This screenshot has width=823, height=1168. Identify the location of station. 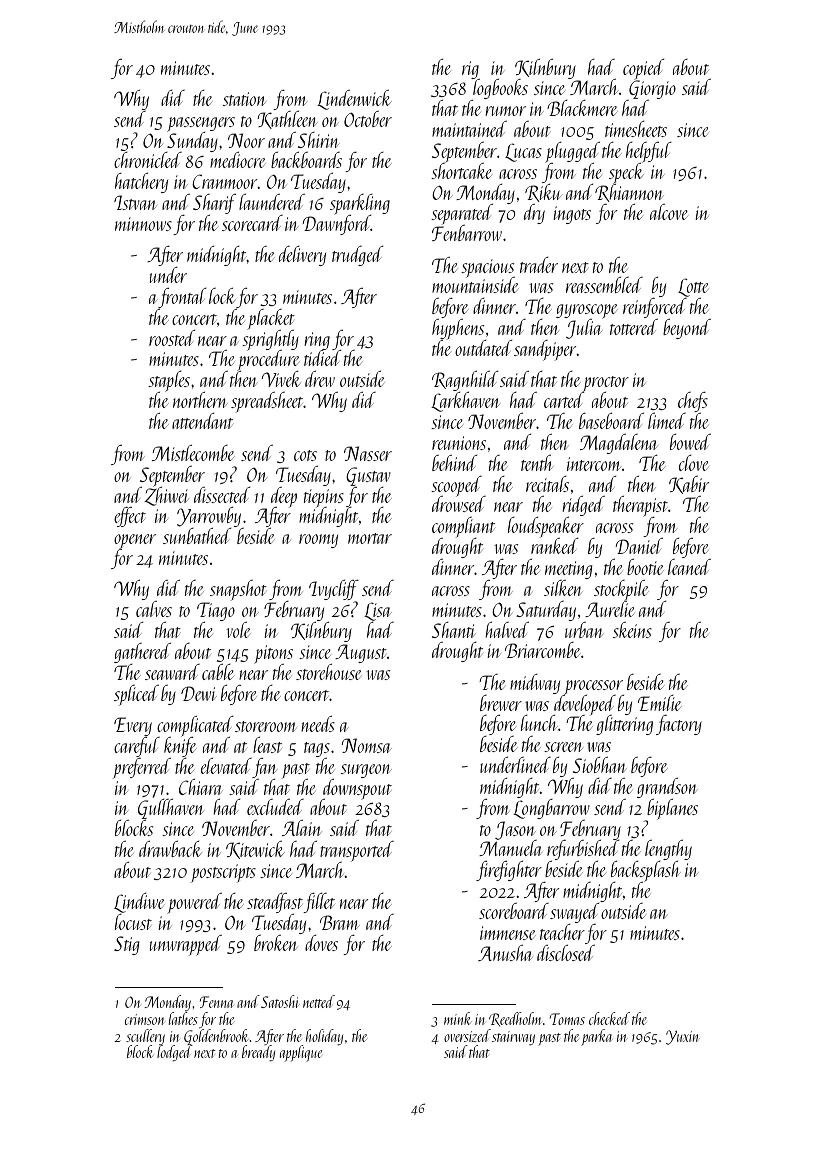
(244, 99).
